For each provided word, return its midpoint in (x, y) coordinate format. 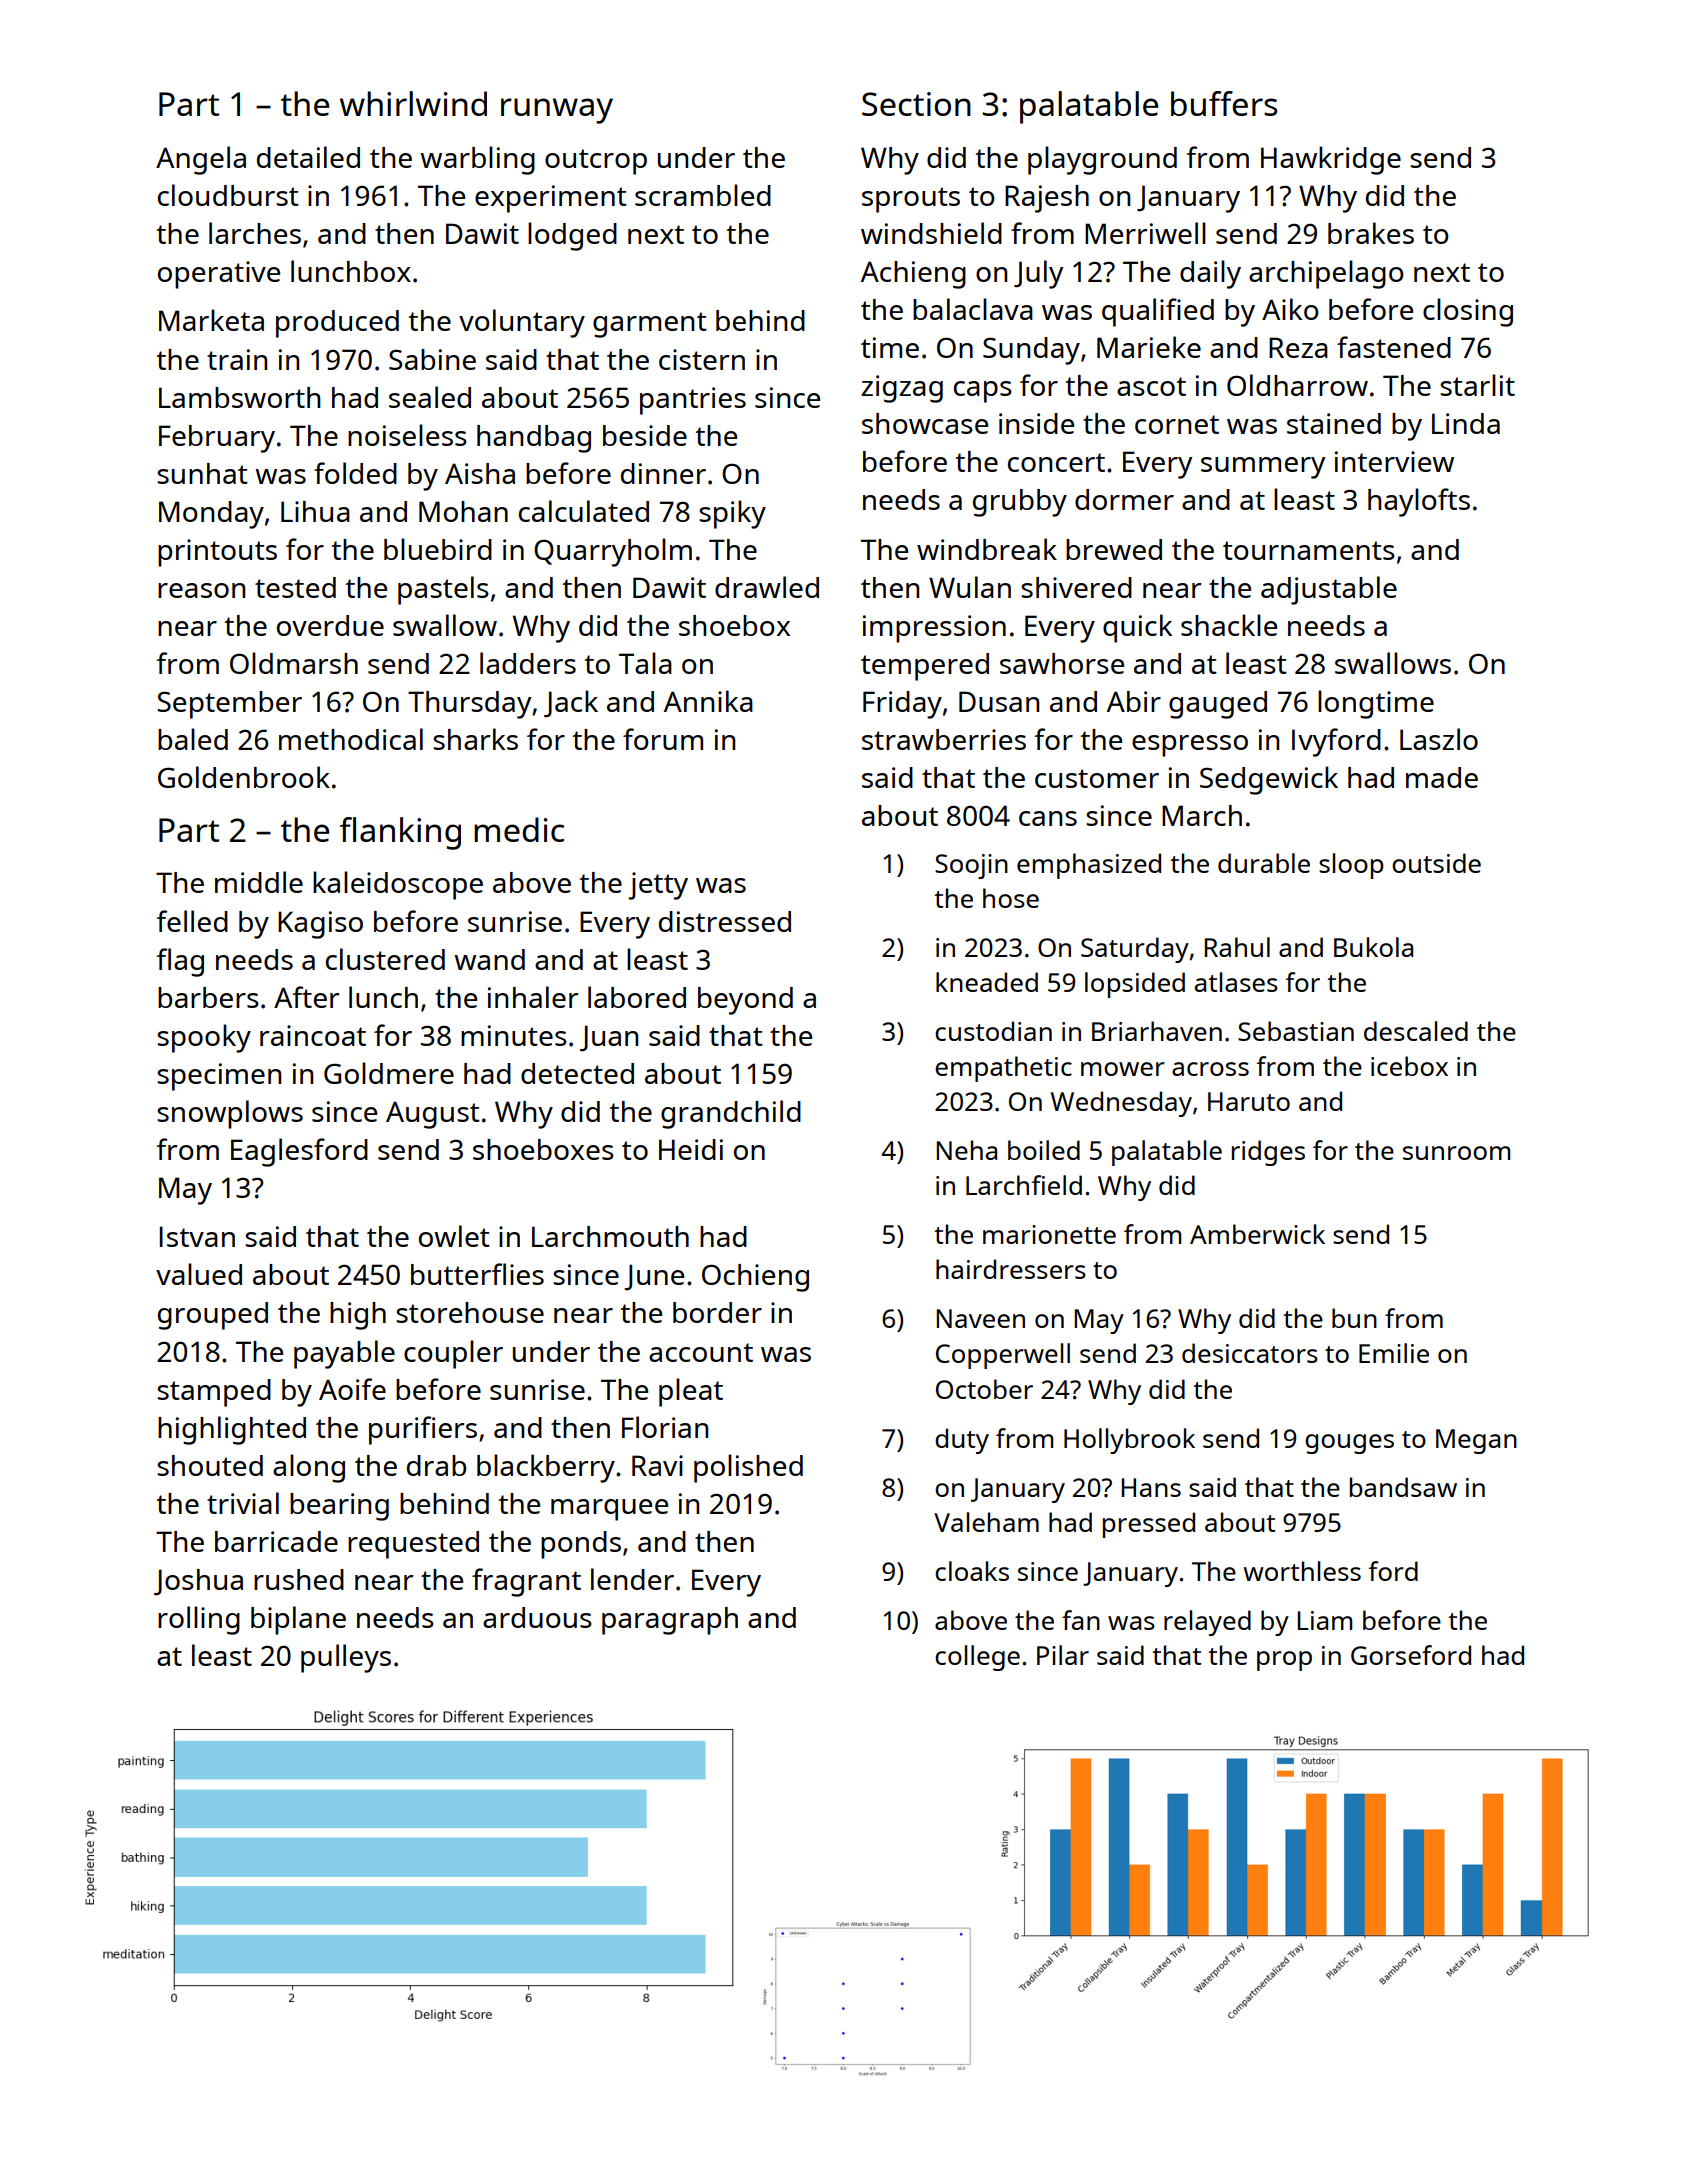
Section (916, 104)
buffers (1224, 103)
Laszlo (1439, 739)
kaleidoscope (398, 885)
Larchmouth (610, 1236)
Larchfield (1024, 1185)
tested (295, 587)
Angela (201, 160)
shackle (1229, 625)
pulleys (346, 1658)
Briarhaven (1157, 1031)
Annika (708, 701)
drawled (767, 587)
